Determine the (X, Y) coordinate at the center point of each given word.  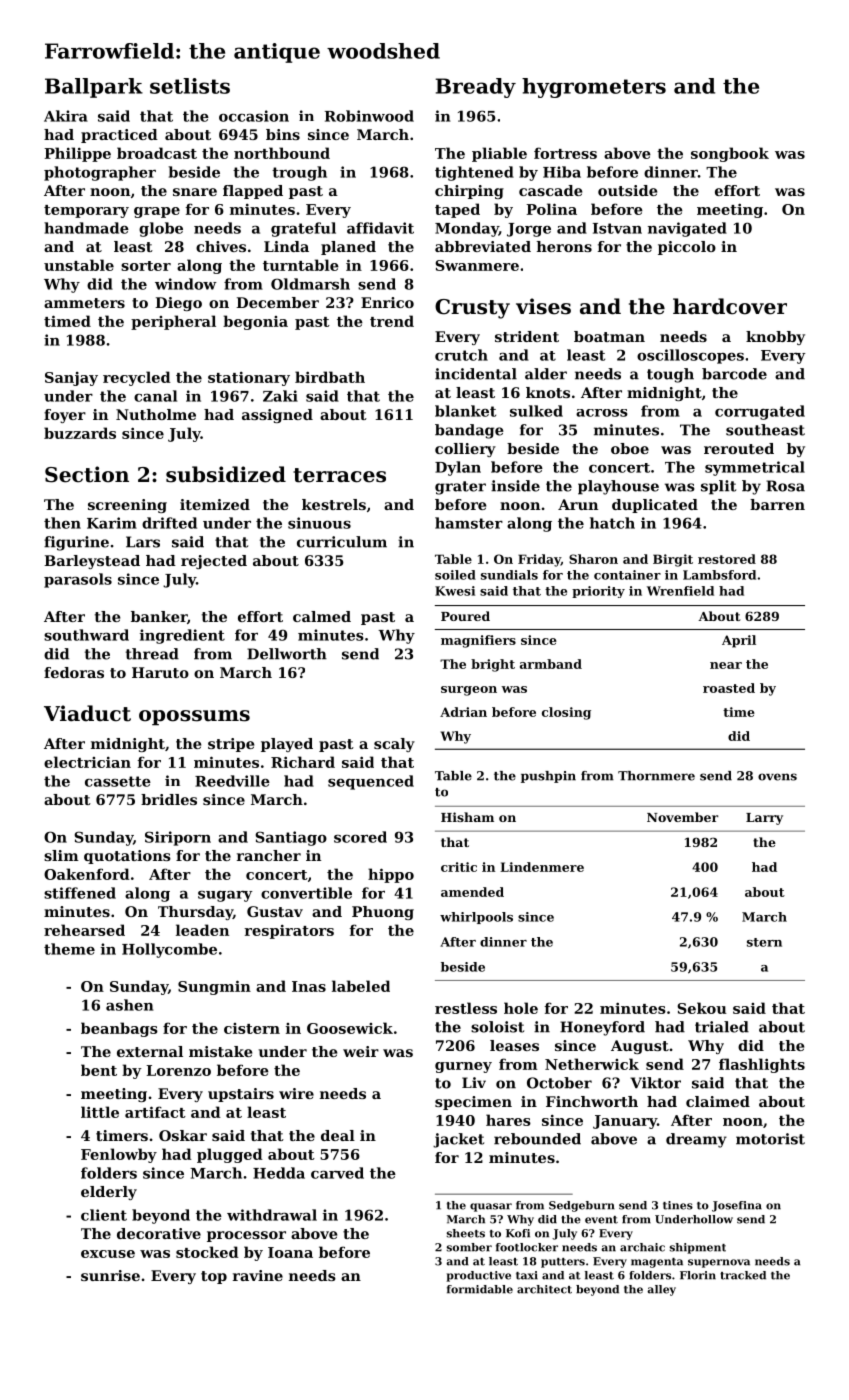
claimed (718, 1101)
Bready (476, 88)
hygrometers (594, 88)
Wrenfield (680, 591)
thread (152, 654)
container (627, 575)
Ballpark (94, 88)
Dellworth (287, 654)
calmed (322, 616)
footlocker (527, 1247)
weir (361, 1051)
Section (87, 474)
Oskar (183, 1135)
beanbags (119, 1029)
